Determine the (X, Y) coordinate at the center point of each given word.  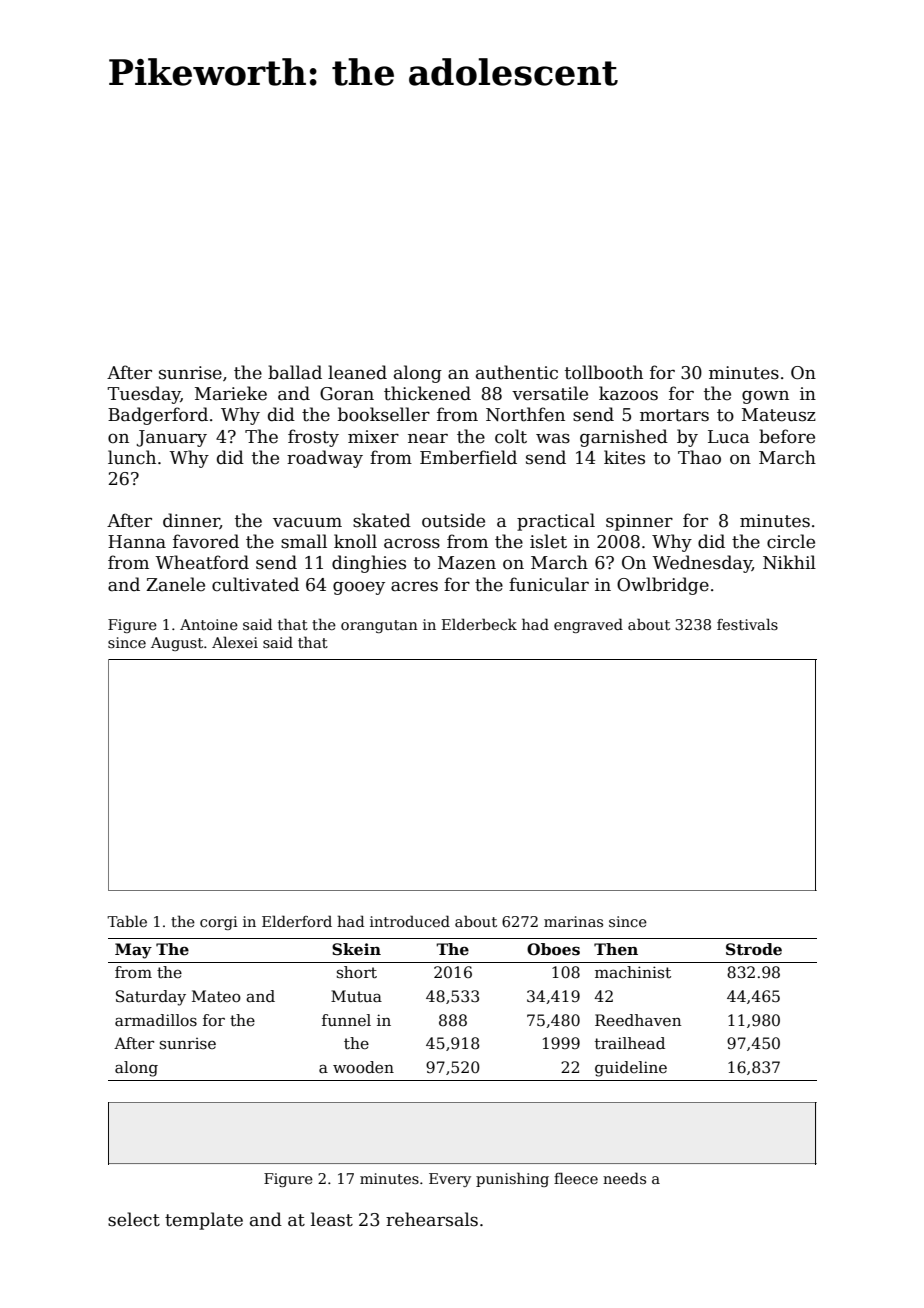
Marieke (231, 393)
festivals (747, 624)
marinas (573, 921)
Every (450, 1180)
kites (624, 457)
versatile (550, 393)
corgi (219, 923)
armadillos (156, 1020)
